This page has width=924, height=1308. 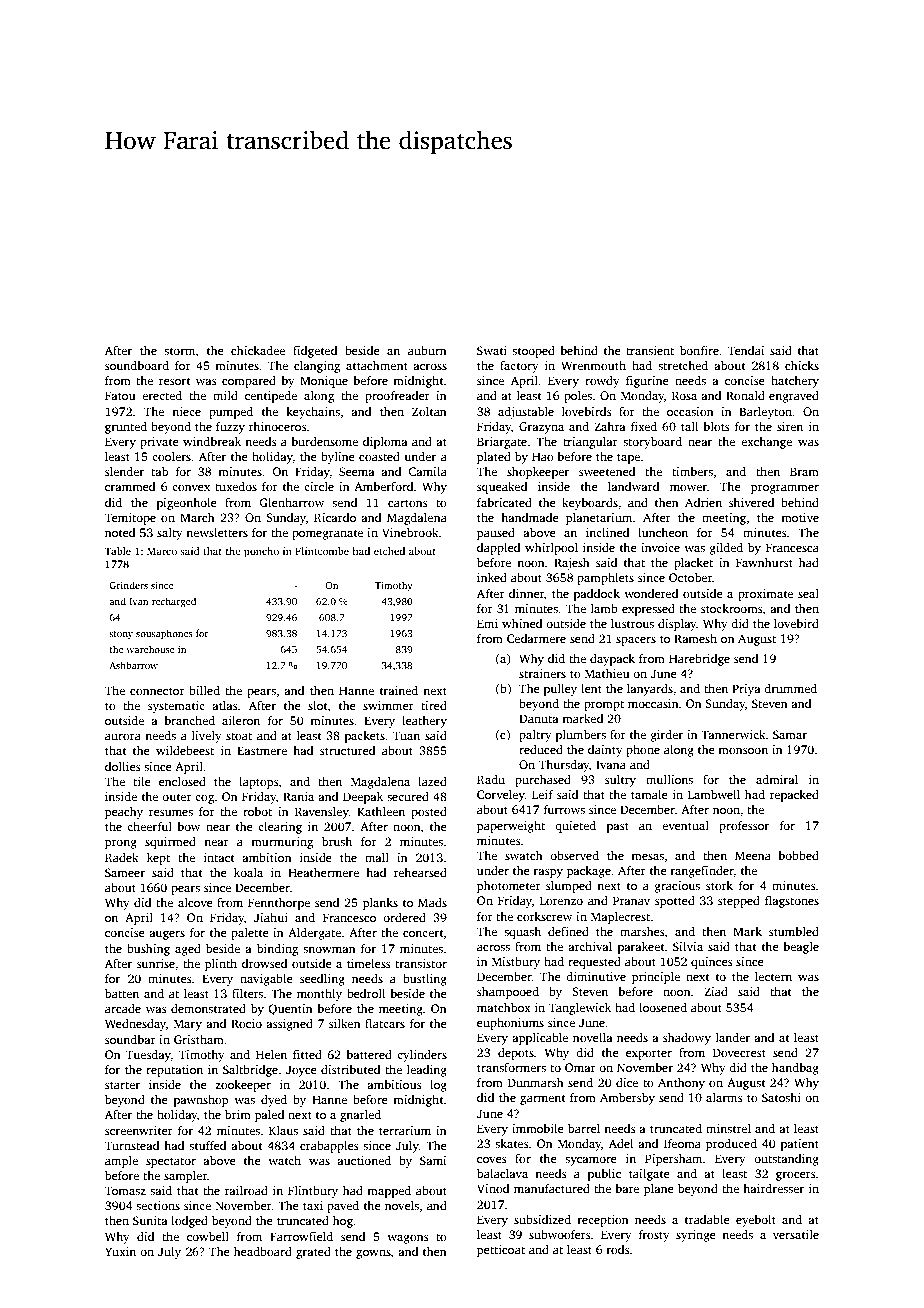 I want to click on rods, so click(x=617, y=1249).
